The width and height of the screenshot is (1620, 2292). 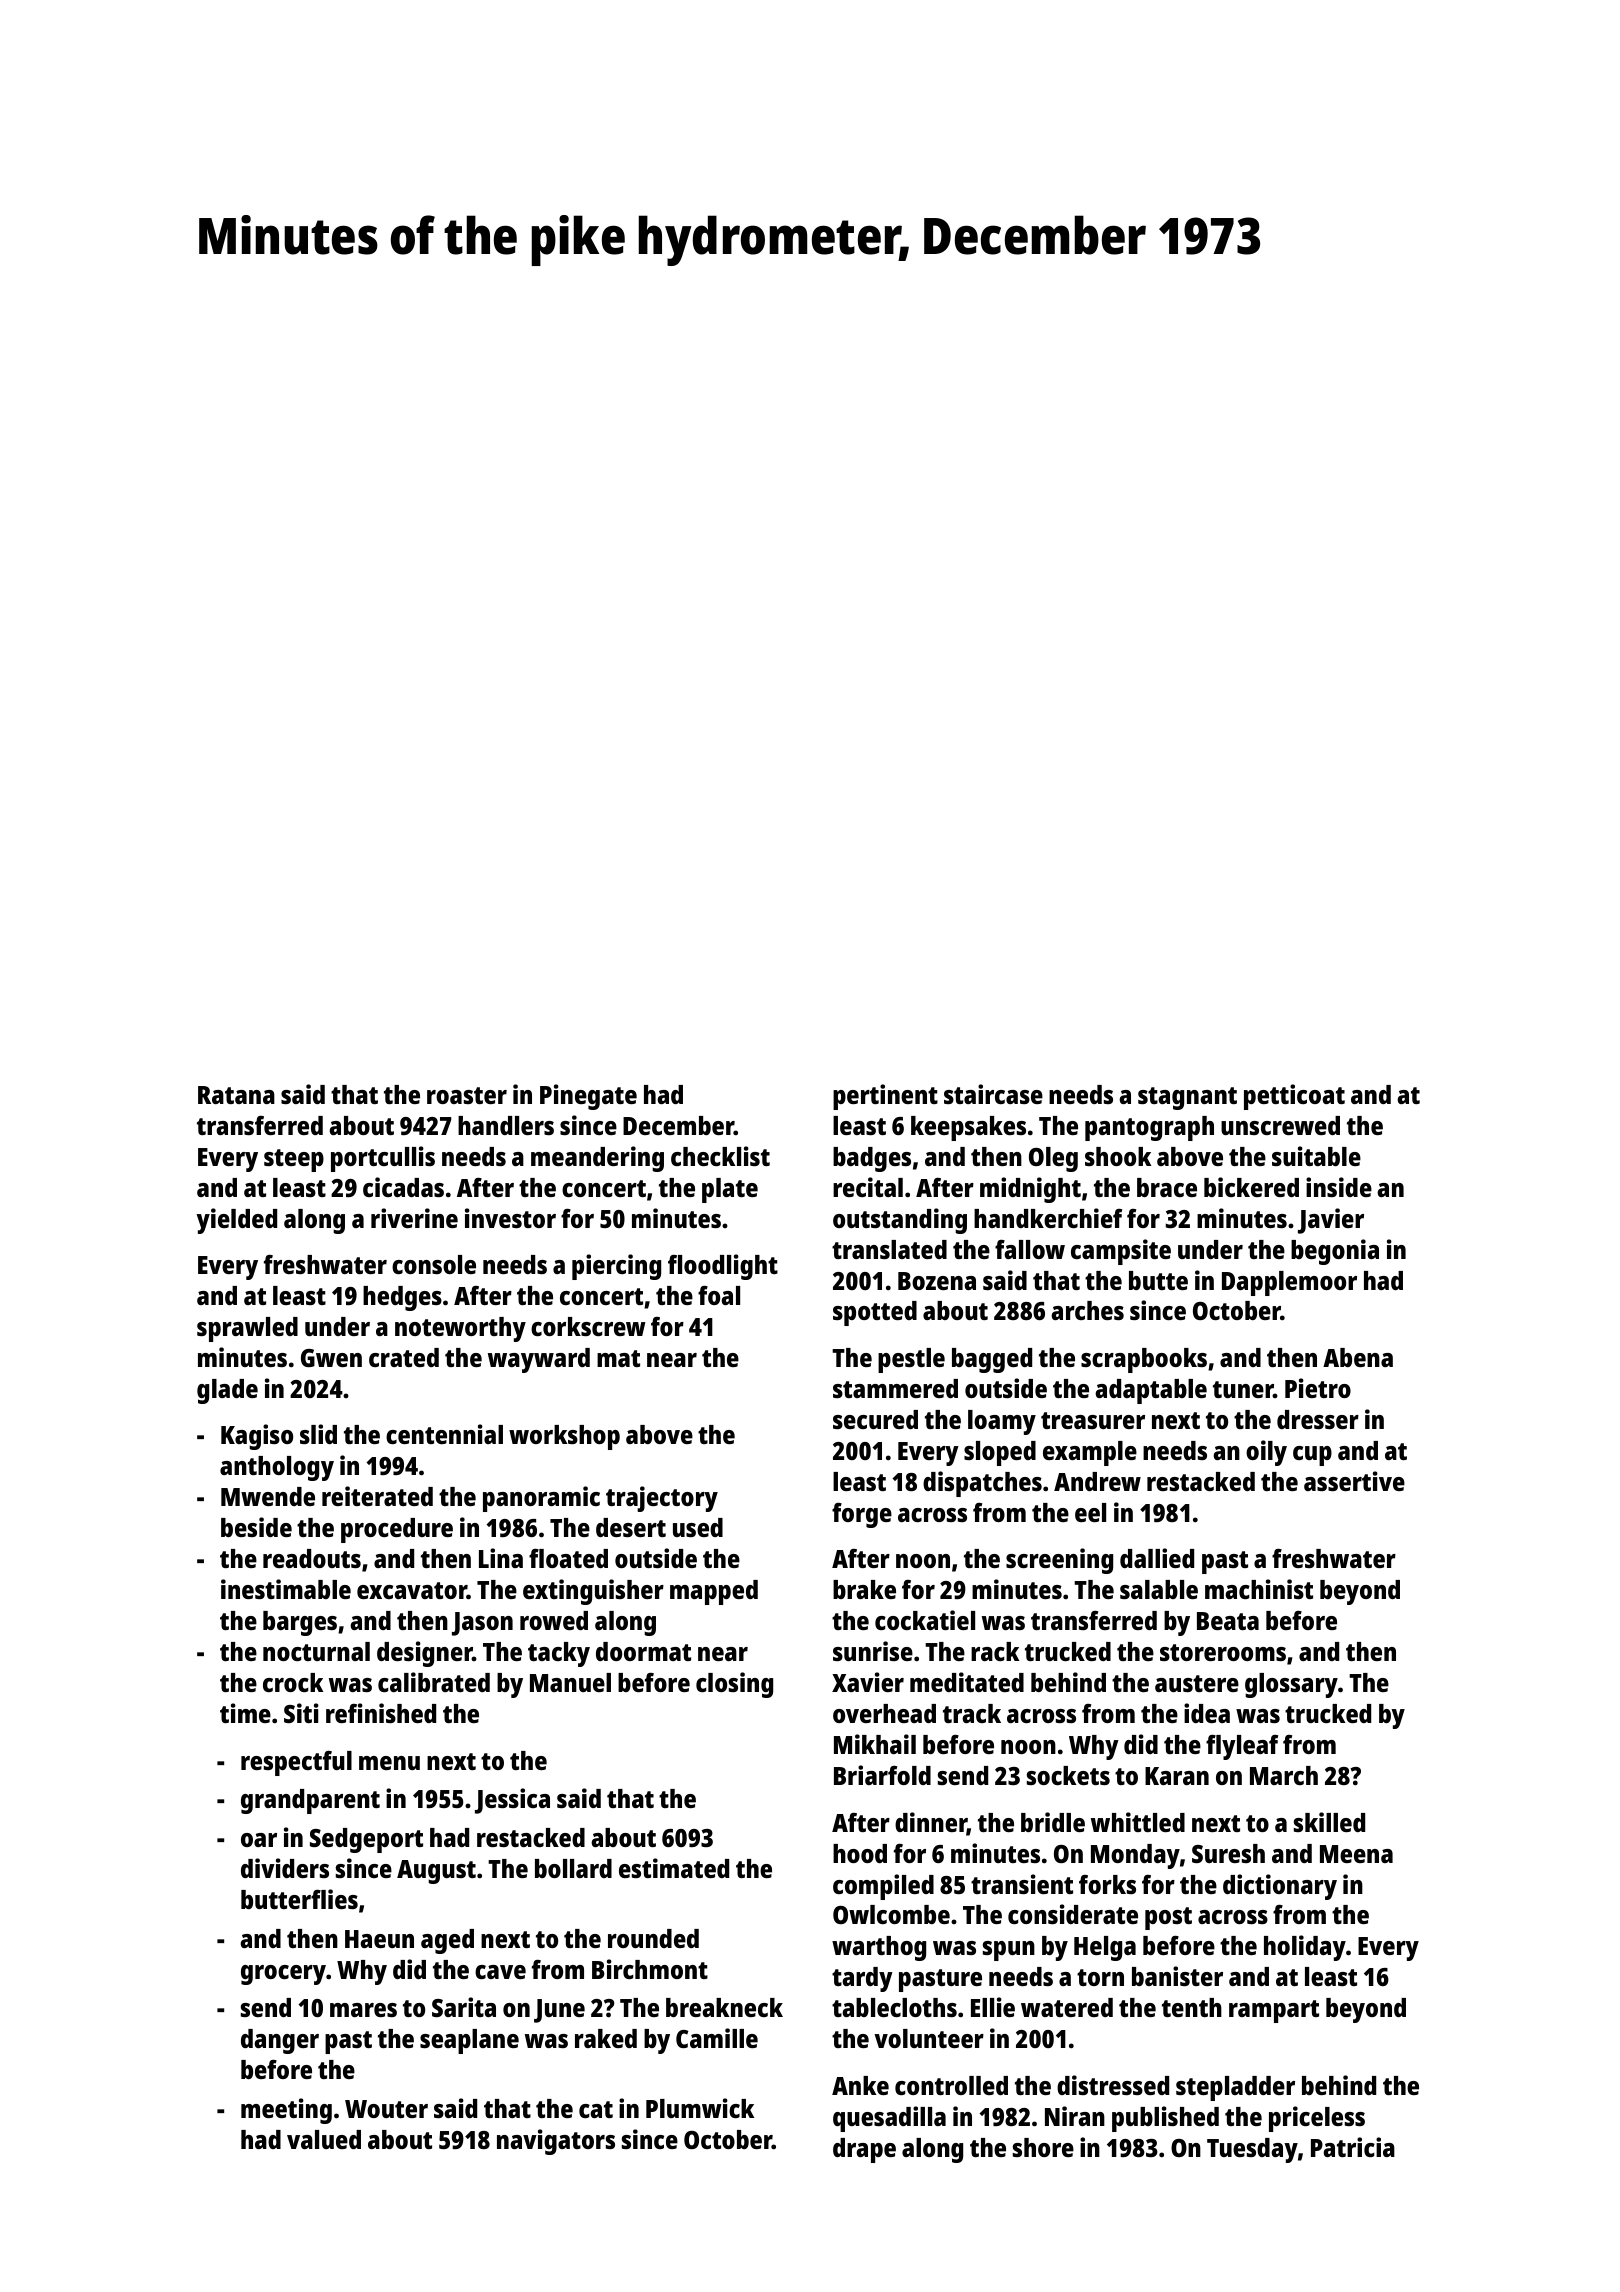 What do you see at coordinates (596, 2109) in the screenshot?
I see `cat` at bounding box center [596, 2109].
